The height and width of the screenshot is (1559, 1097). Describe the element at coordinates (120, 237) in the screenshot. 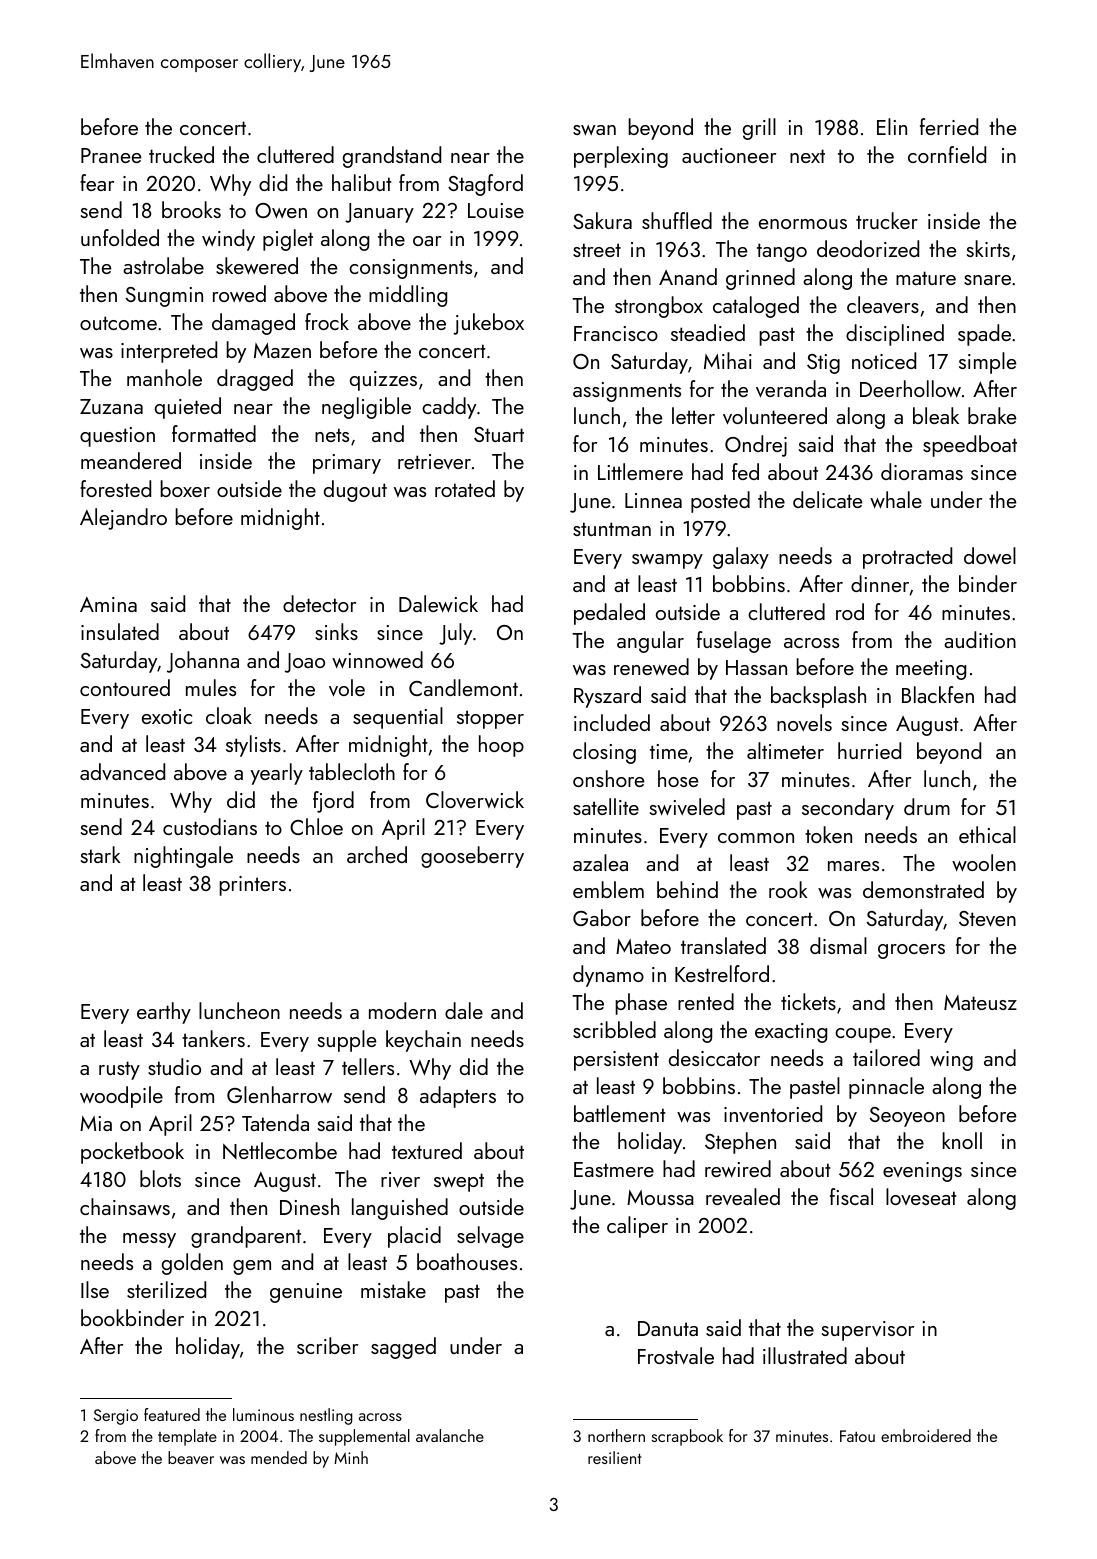

I see `unfolded` at that location.
